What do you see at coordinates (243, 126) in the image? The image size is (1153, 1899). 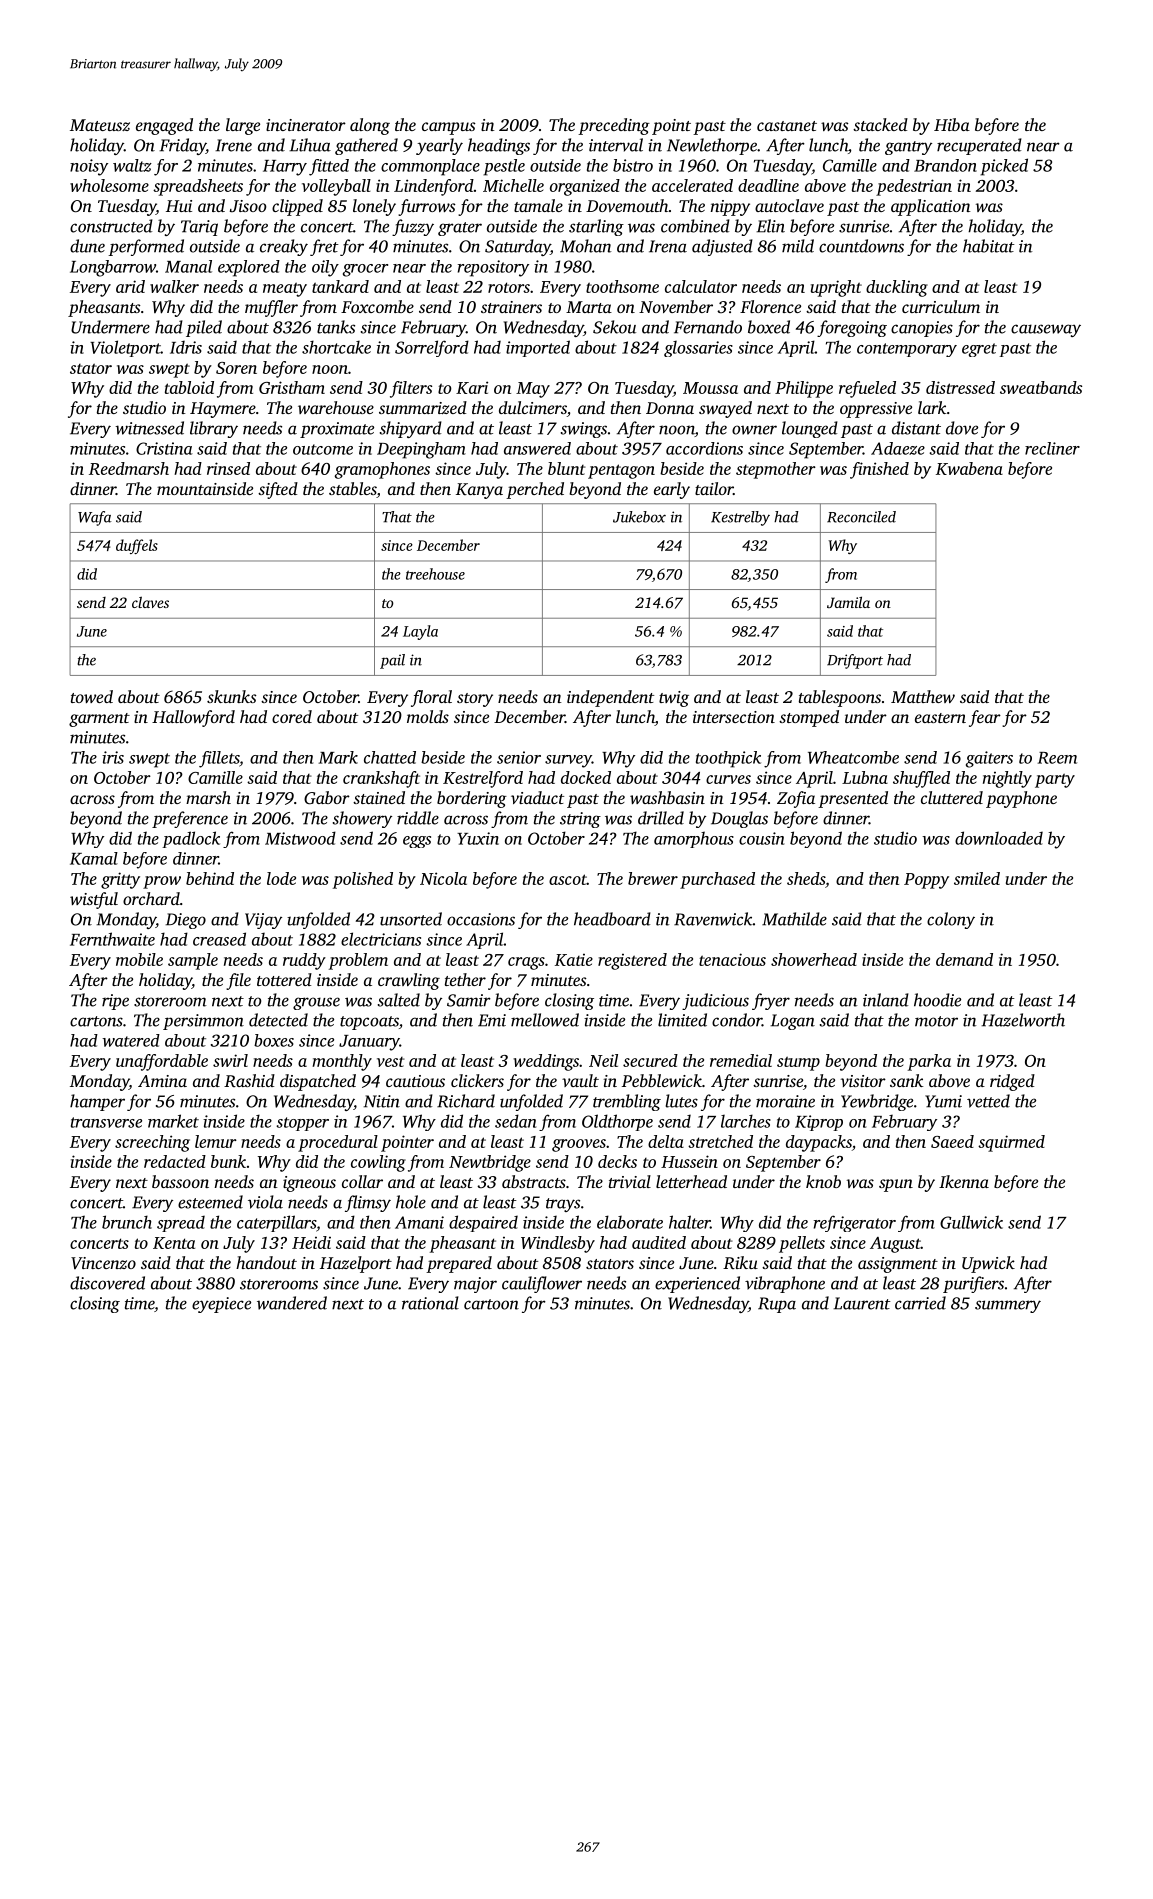 I see `large` at bounding box center [243, 126].
